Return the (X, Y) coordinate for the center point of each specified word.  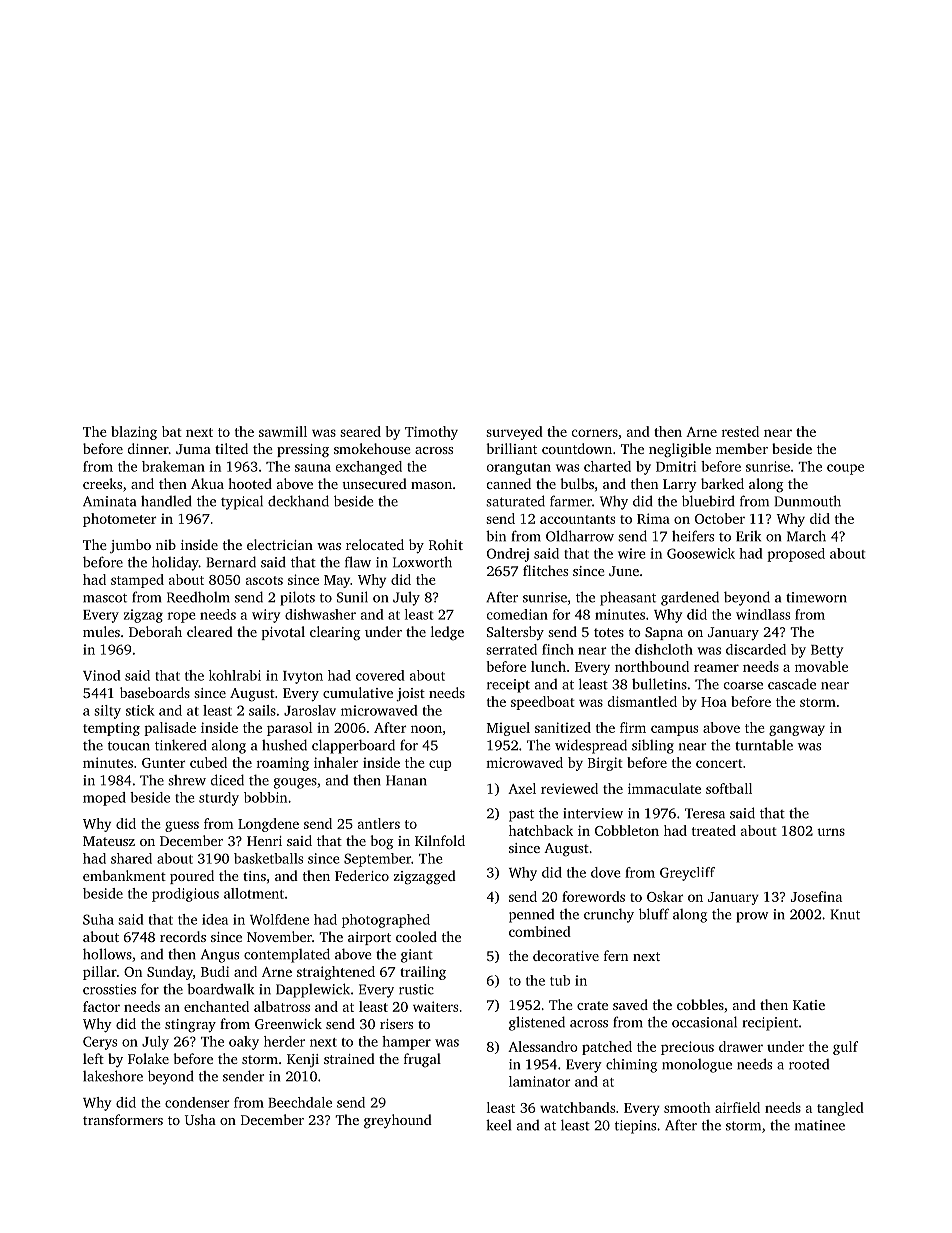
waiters (435, 1006)
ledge (447, 633)
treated (714, 830)
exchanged (369, 468)
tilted (231, 448)
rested (740, 431)
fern (616, 955)
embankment (124, 875)
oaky (244, 1043)
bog (382, 842)
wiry (266, 616)
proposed (796, 555)
